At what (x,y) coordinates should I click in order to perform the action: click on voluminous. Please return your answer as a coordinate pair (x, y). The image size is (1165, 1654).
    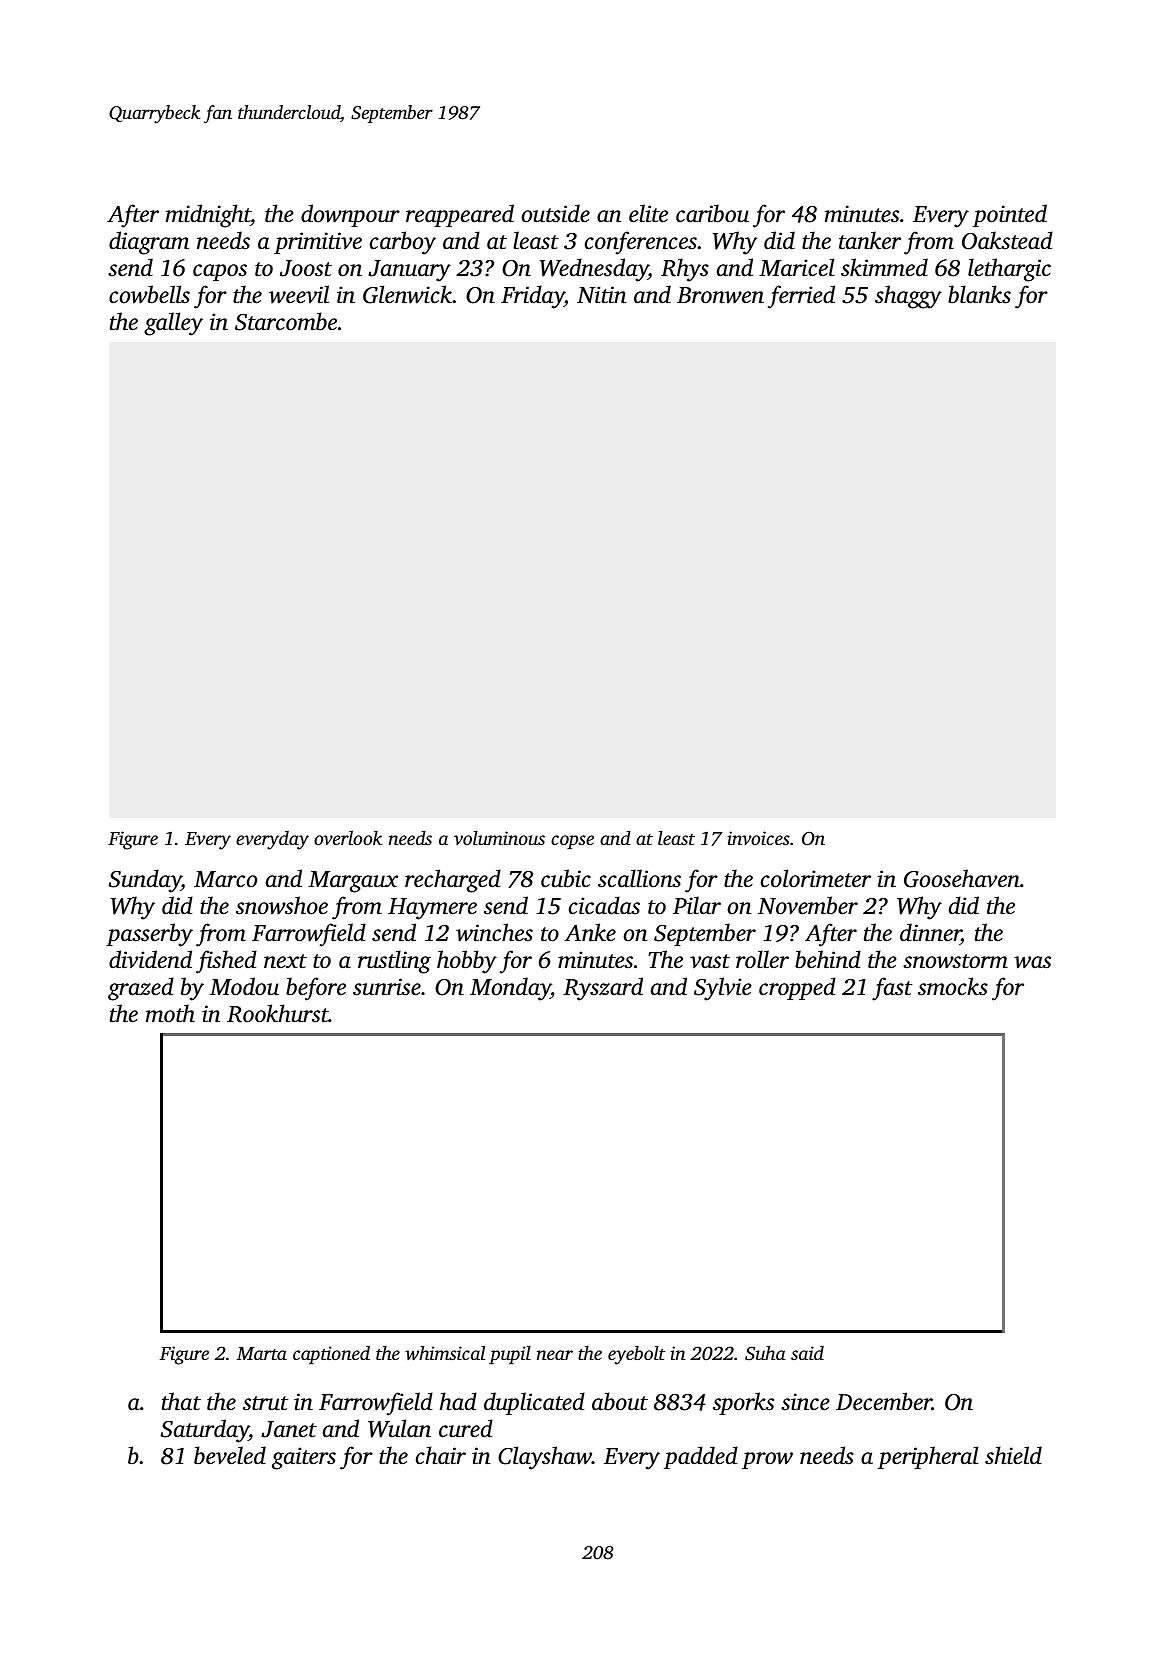
    Looking at the image, I should click on (499, 838).
